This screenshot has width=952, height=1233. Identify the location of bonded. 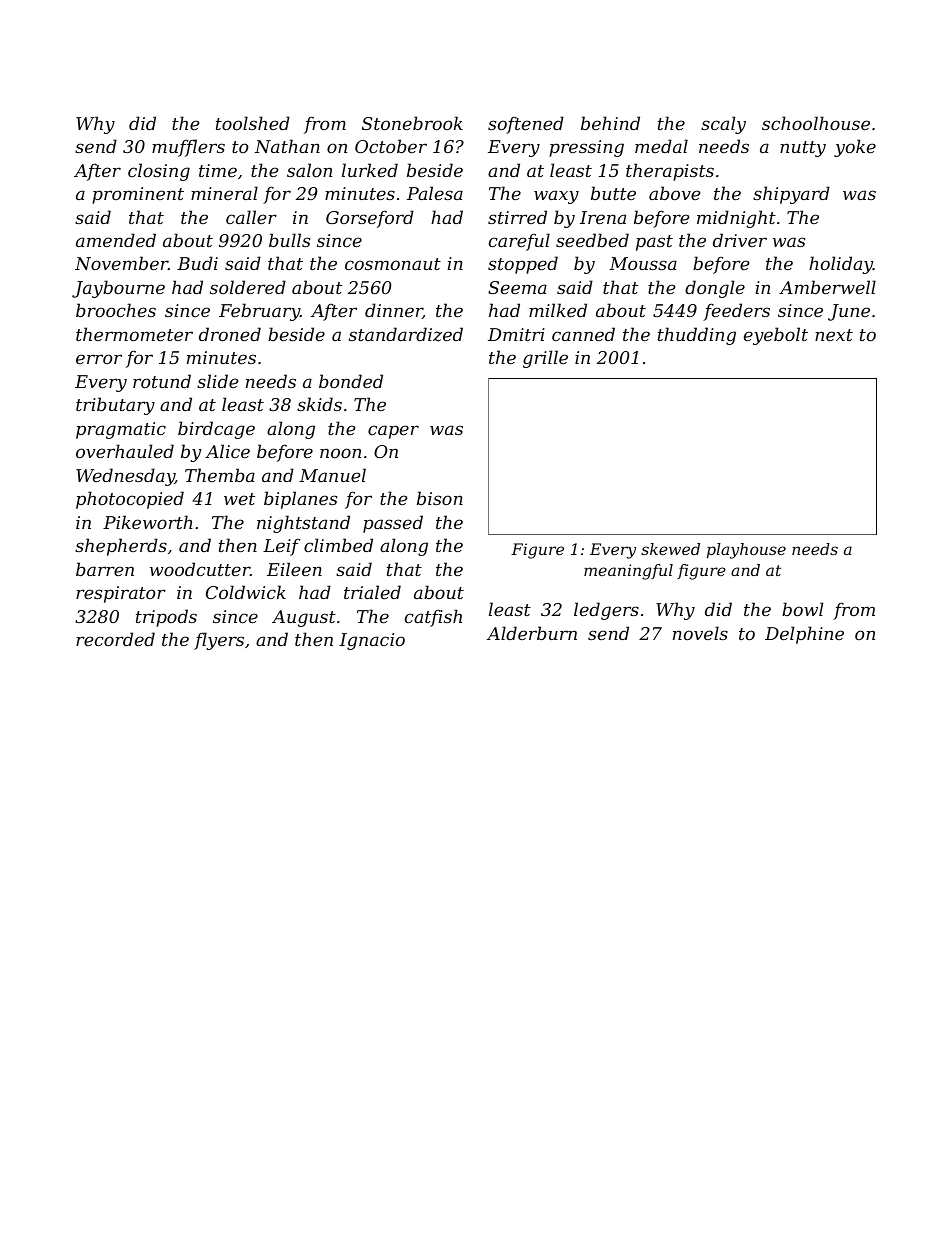
(351, 381).
